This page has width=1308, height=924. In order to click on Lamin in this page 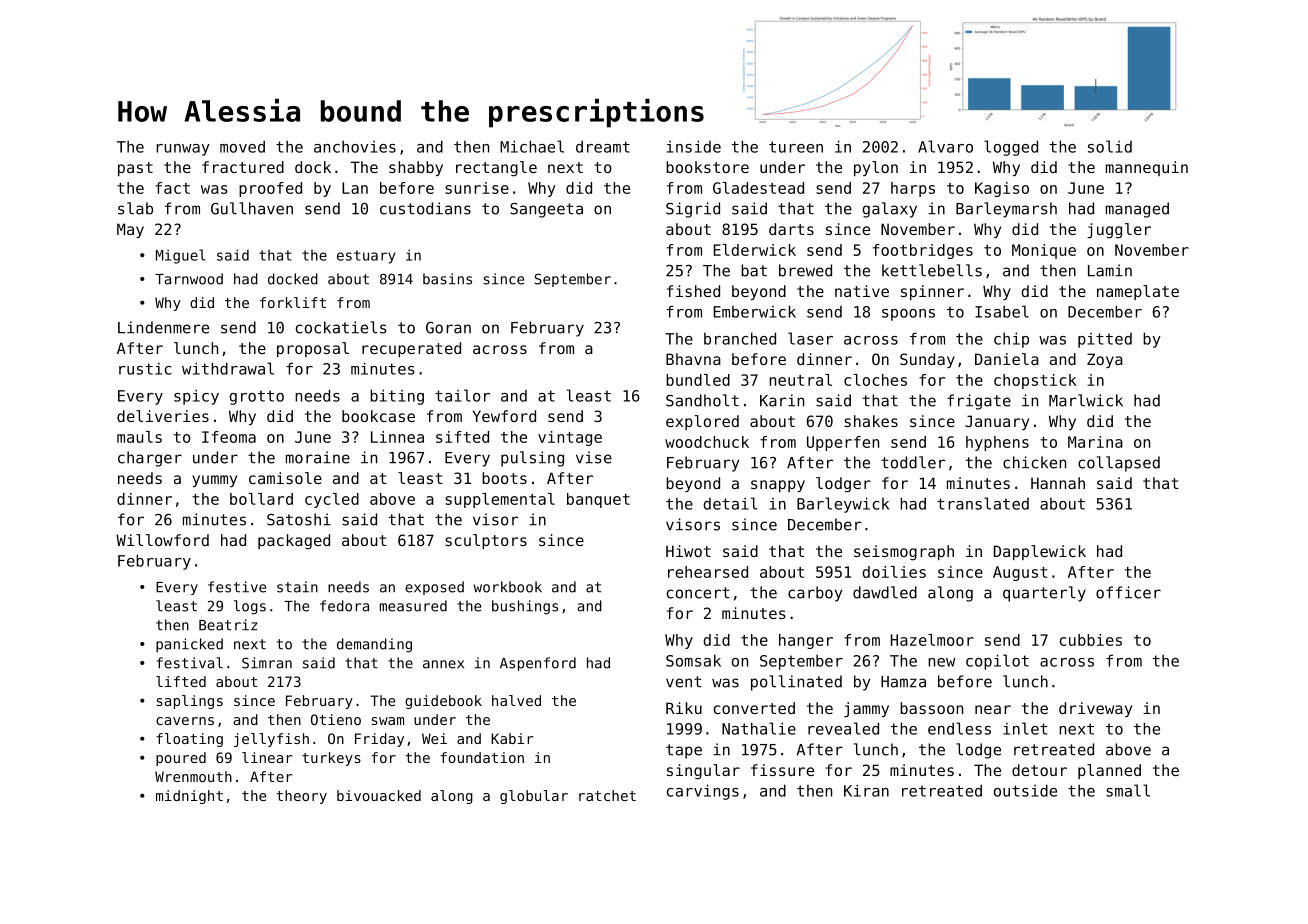, I will do `click(1110, 270)`.
